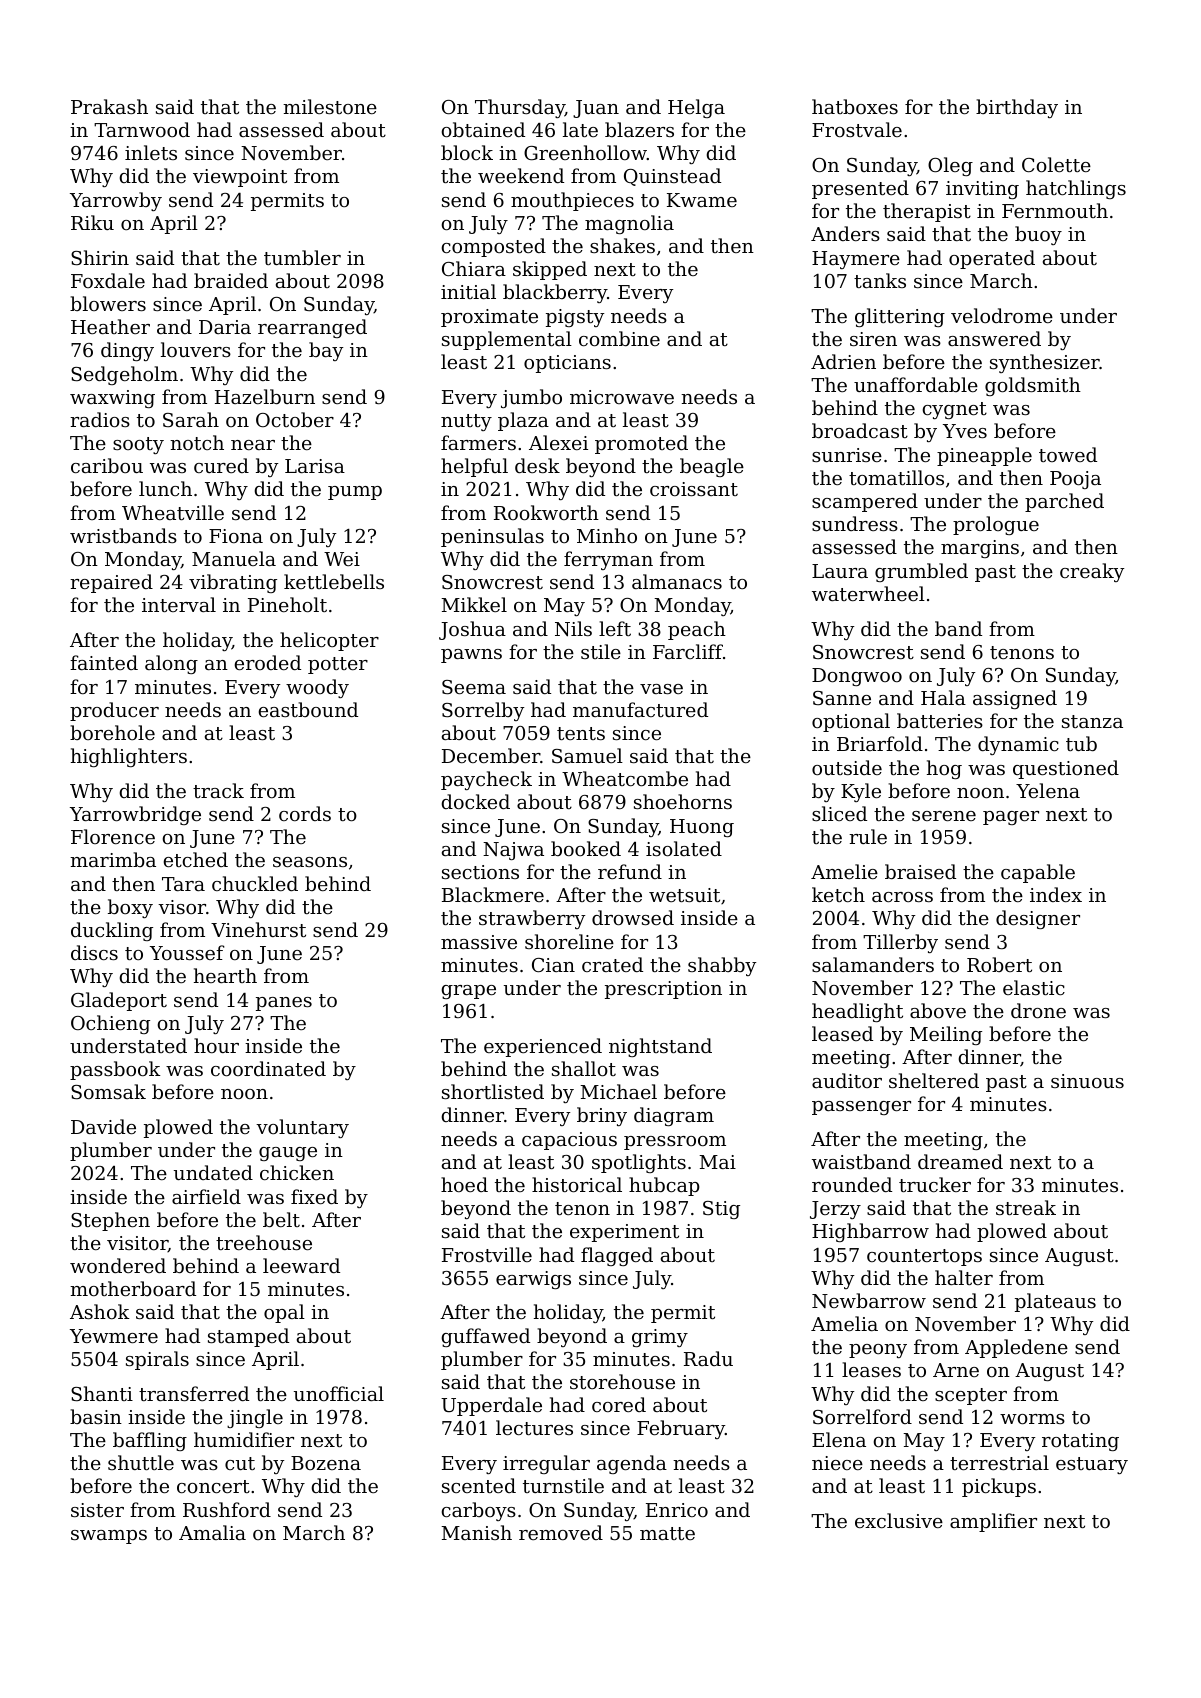  What do you see at coordinates (183, 884) in the screenshot?
I see `Tara` at bounding box center [183, 884].
